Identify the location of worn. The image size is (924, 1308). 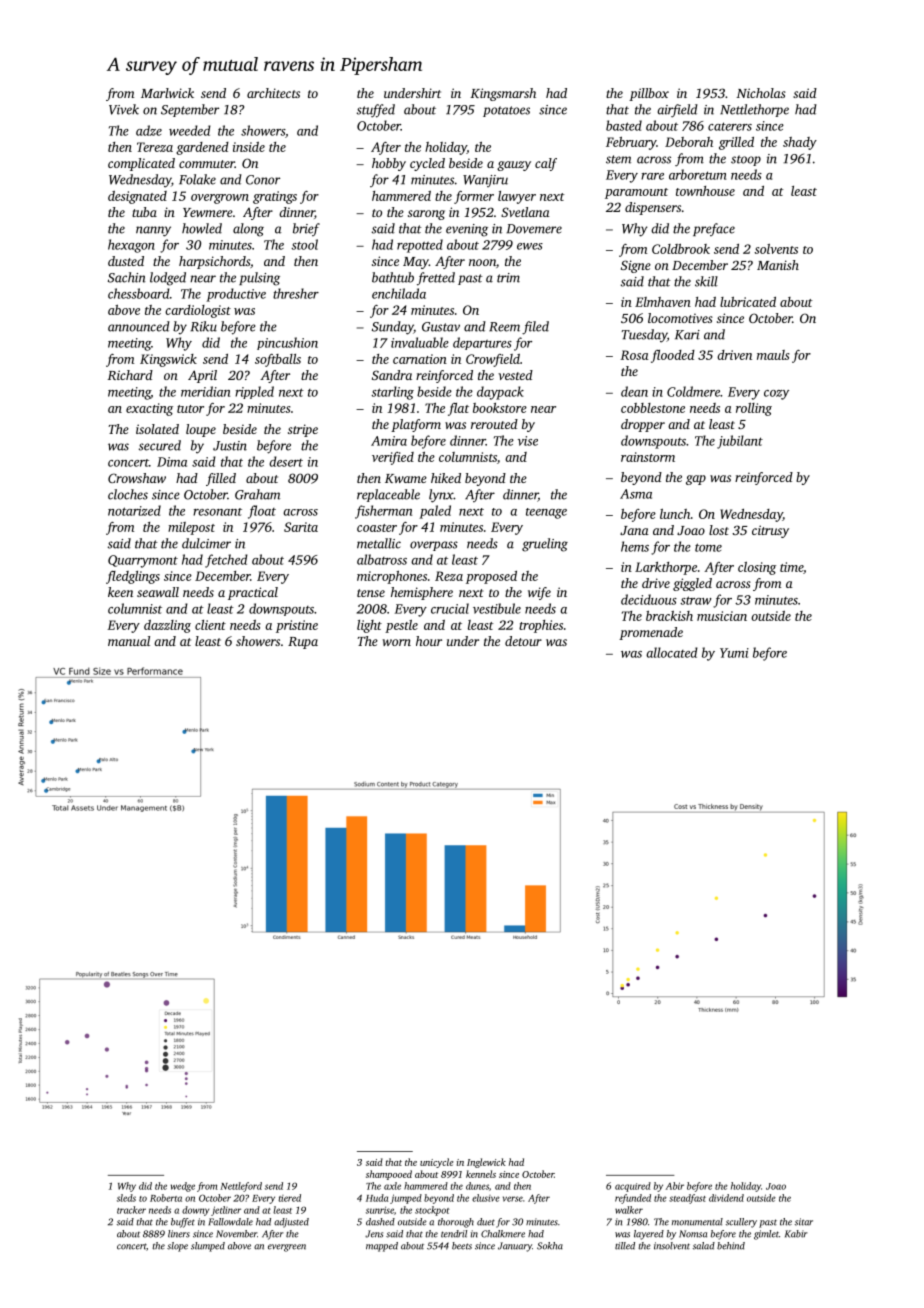
(396, 642).
